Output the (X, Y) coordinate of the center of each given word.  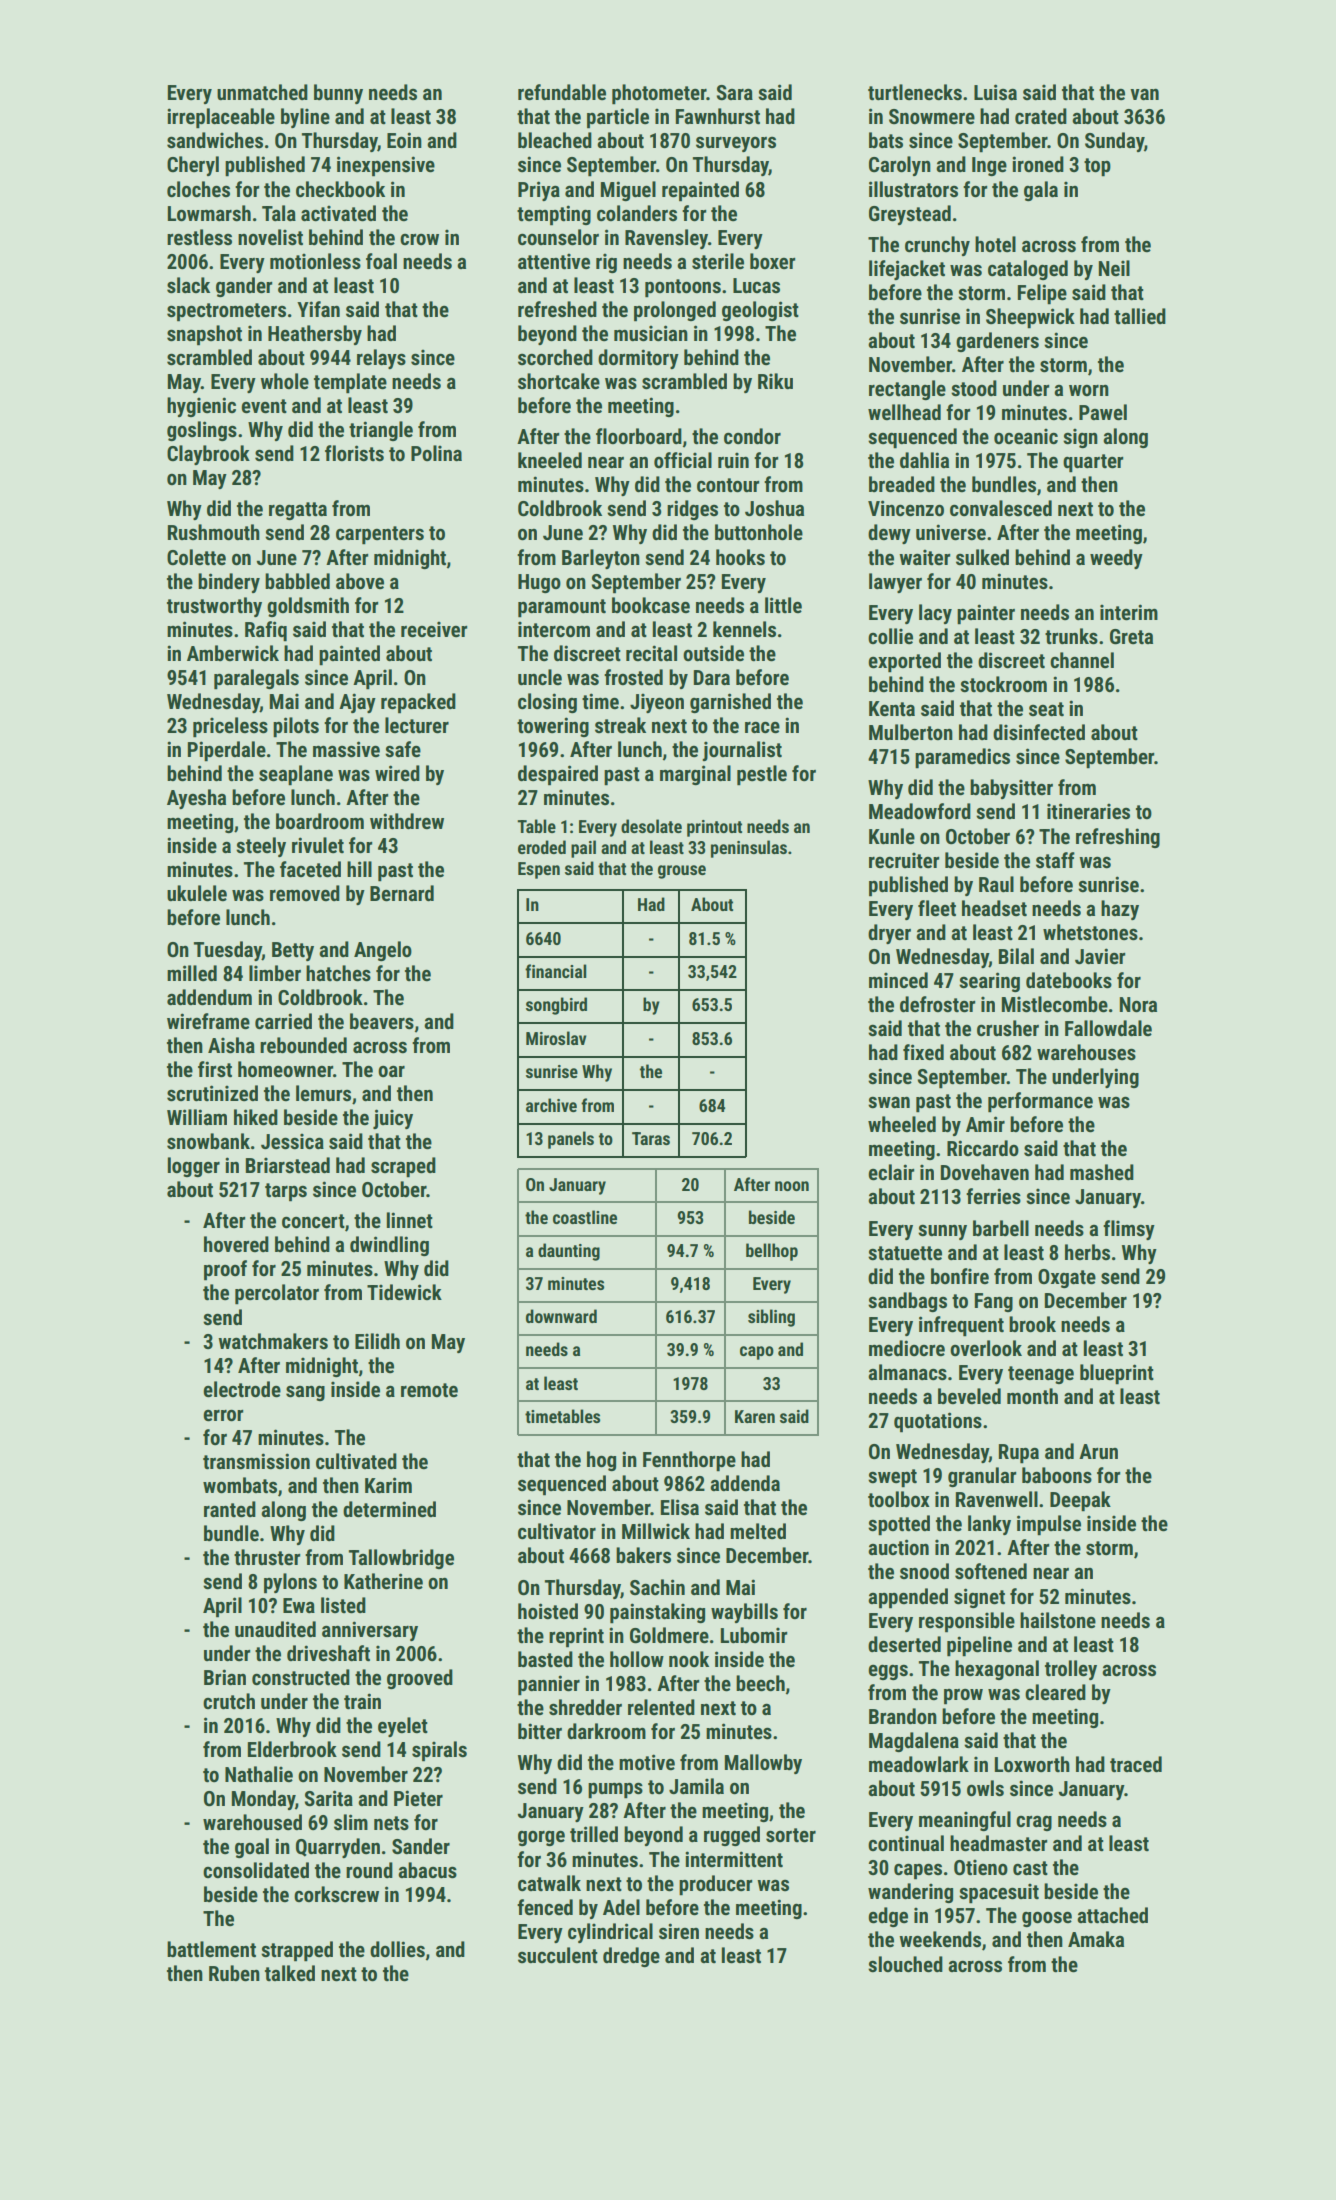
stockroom (1003, 684)
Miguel (628, 191)
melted (758, 1531)
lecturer (417, 725)
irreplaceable (221, 118)
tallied (1140, 316)
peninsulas (749, 849)
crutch (229, 1701)
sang (305, 1393)
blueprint (1117, 1374)
